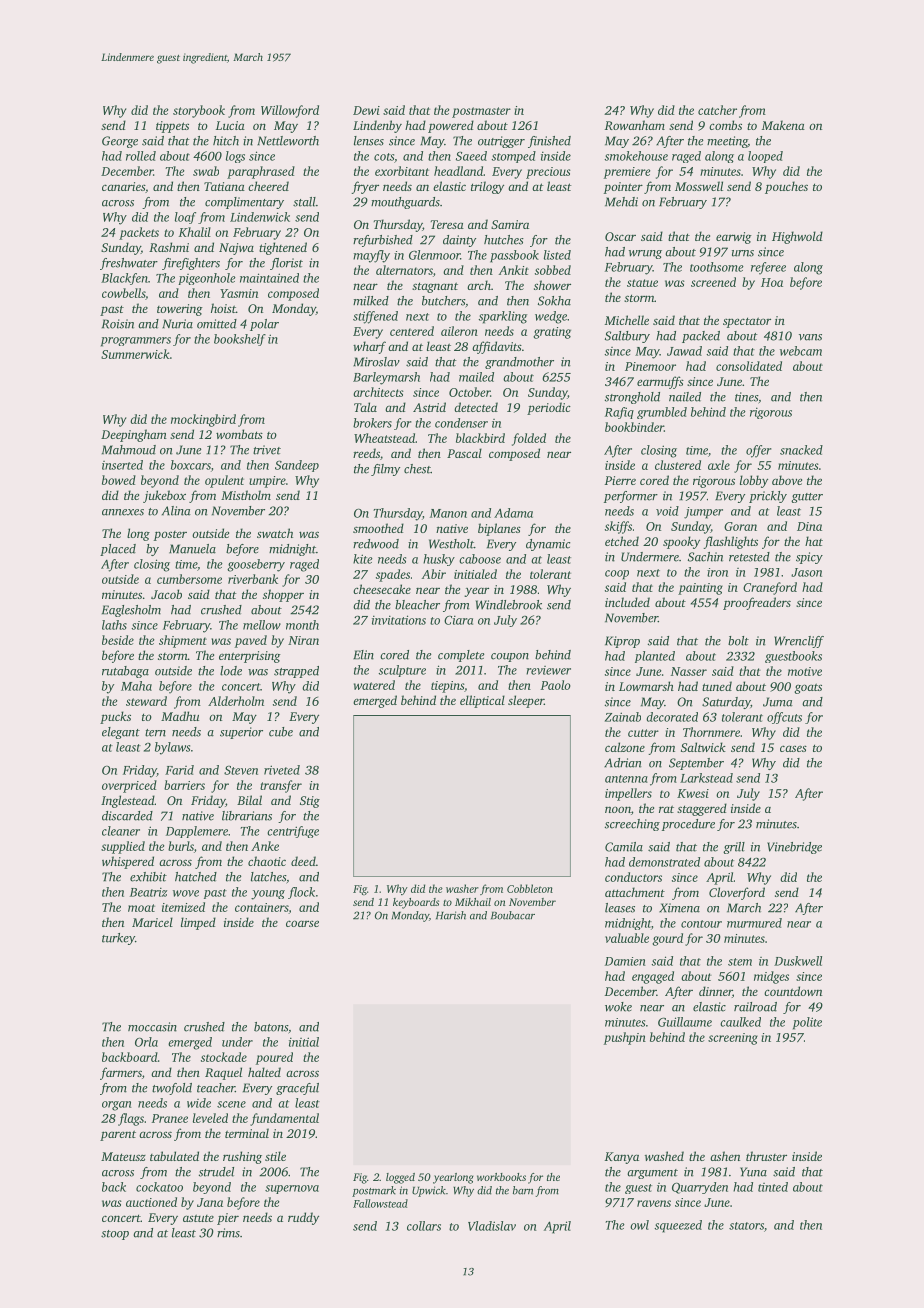  What do you see at coordinates (283, 595) in the page?
I see `shopper` at bounding box center [283, 595].
